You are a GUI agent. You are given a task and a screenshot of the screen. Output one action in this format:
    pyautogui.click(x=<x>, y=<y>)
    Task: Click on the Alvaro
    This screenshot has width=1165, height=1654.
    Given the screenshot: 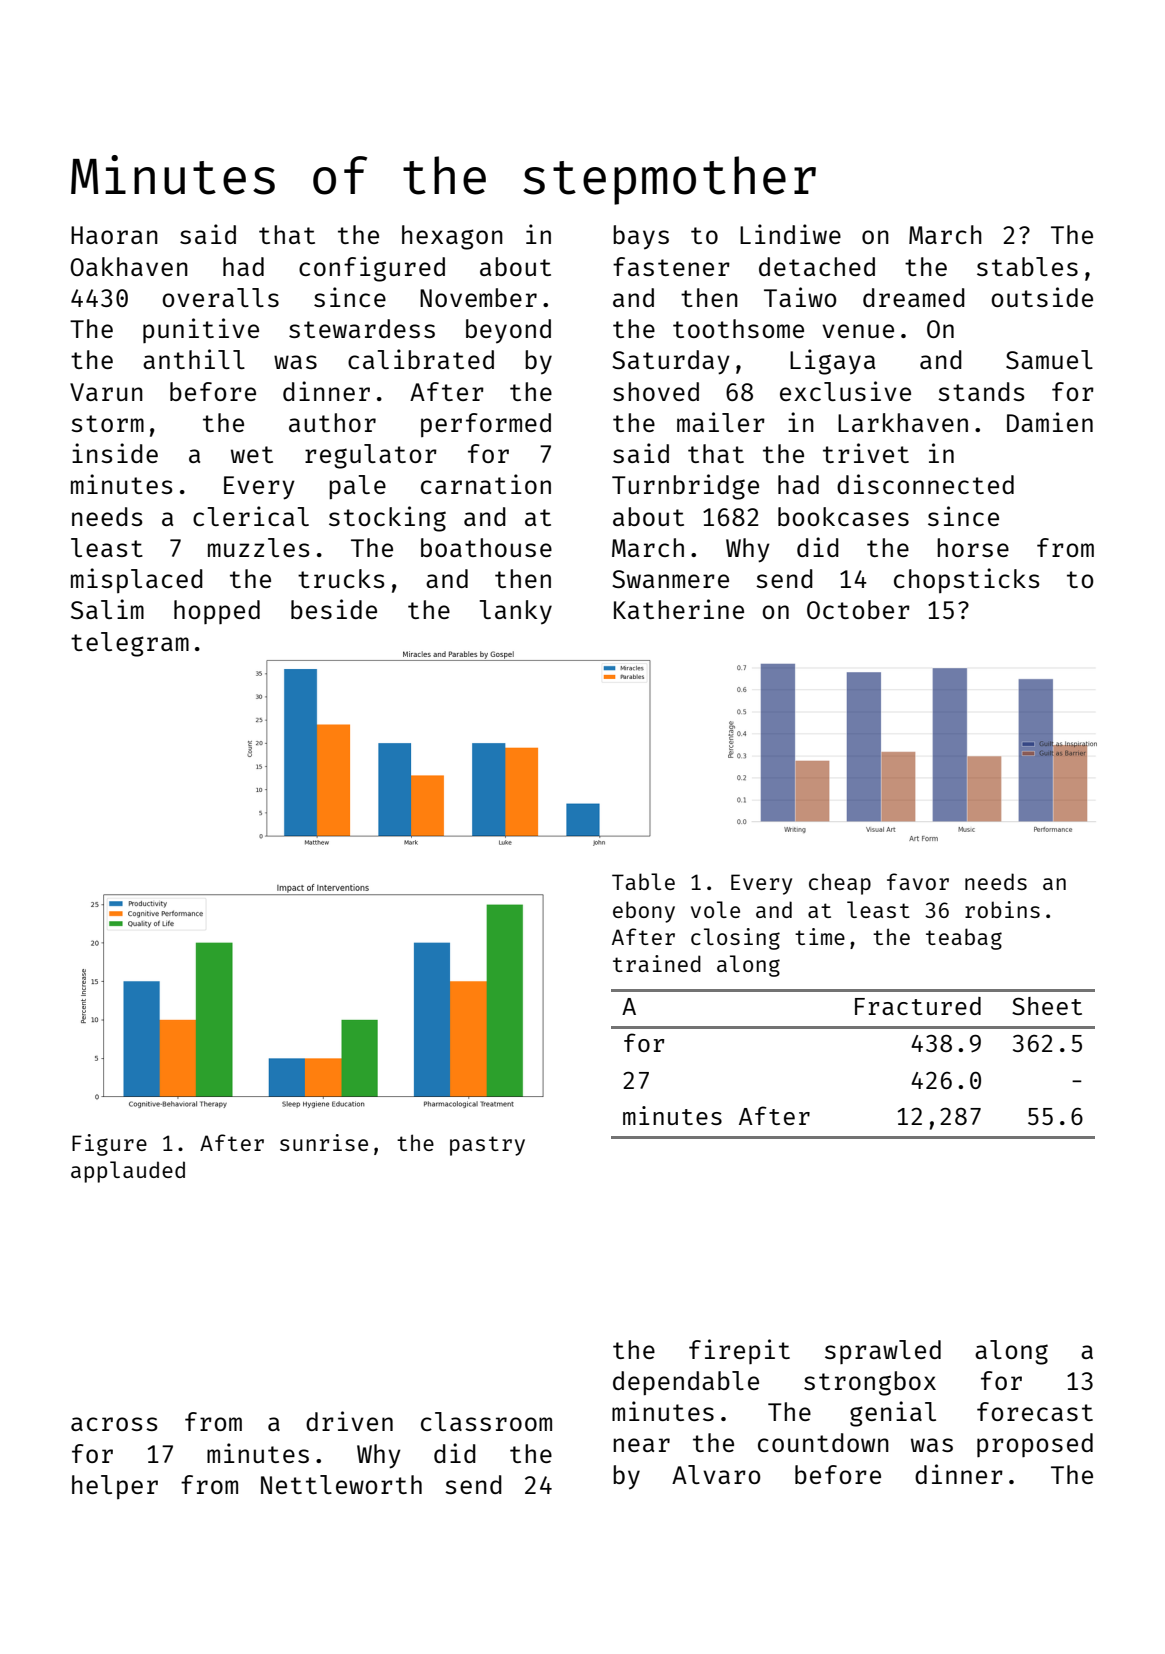 What is the action you would take?
    pyautogui.click(x=716, y=1474)
